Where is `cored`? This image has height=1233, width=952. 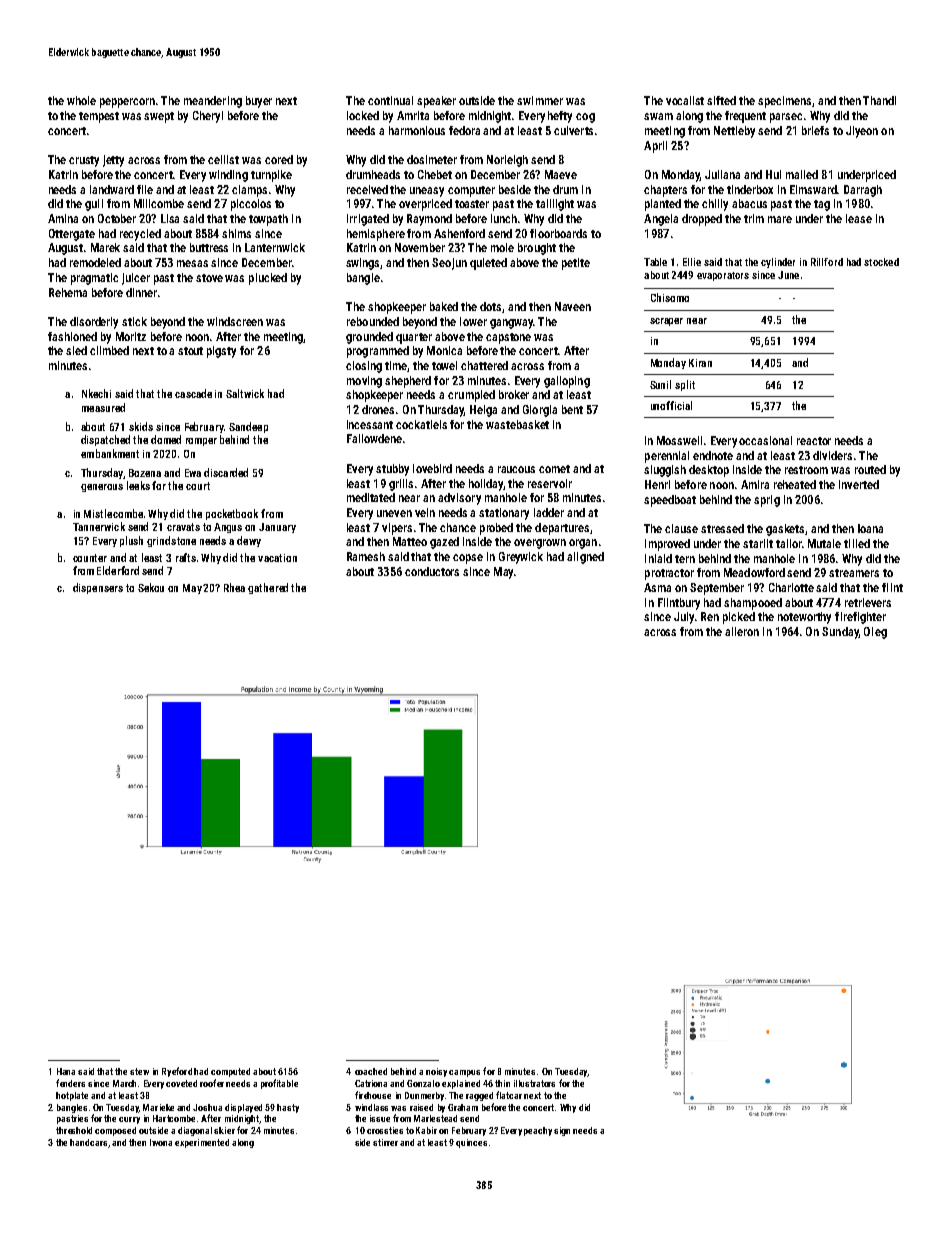 cored is located at coordinates (279, 159).
